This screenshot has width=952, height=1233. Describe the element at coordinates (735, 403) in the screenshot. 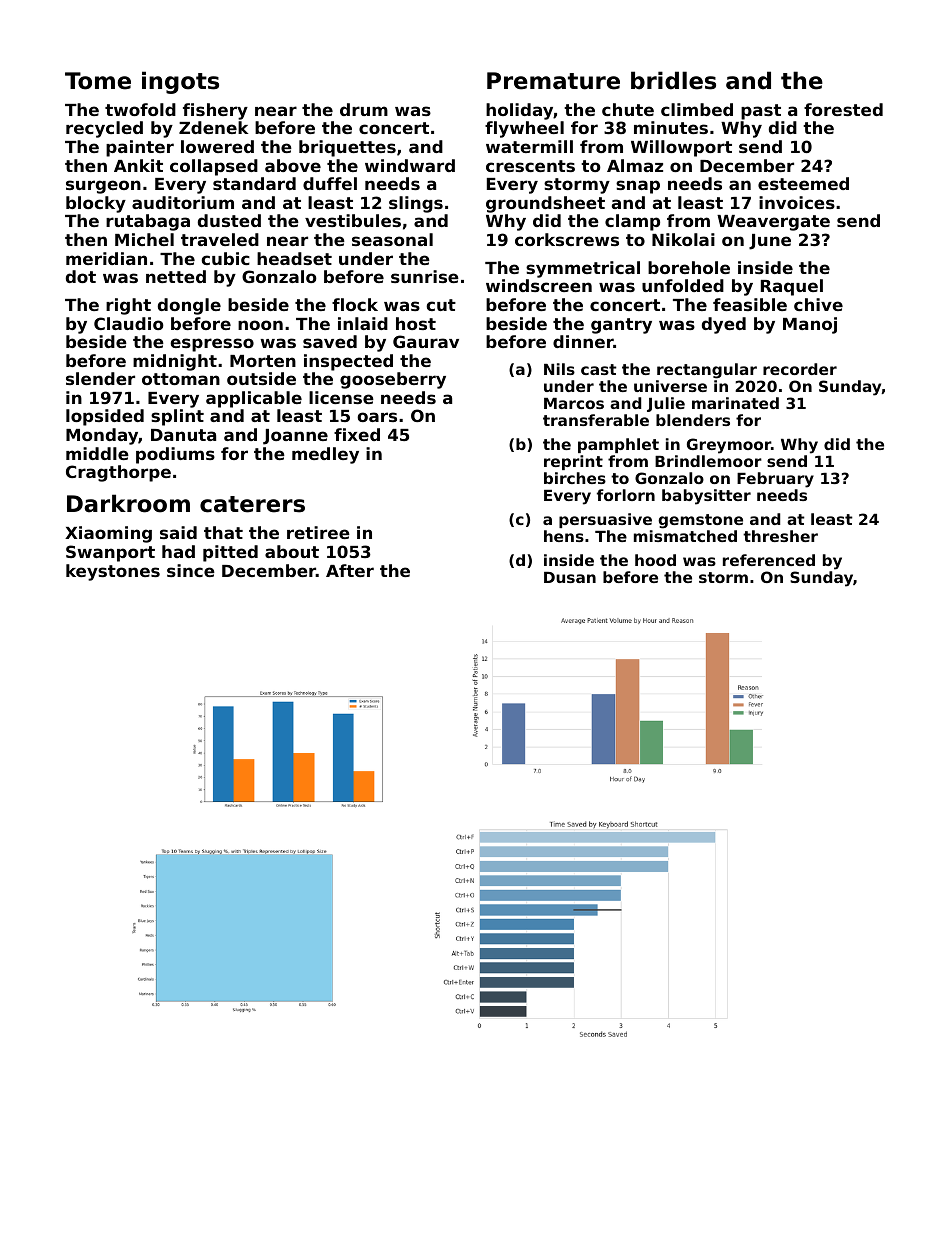

I see `marinated` at that location.
